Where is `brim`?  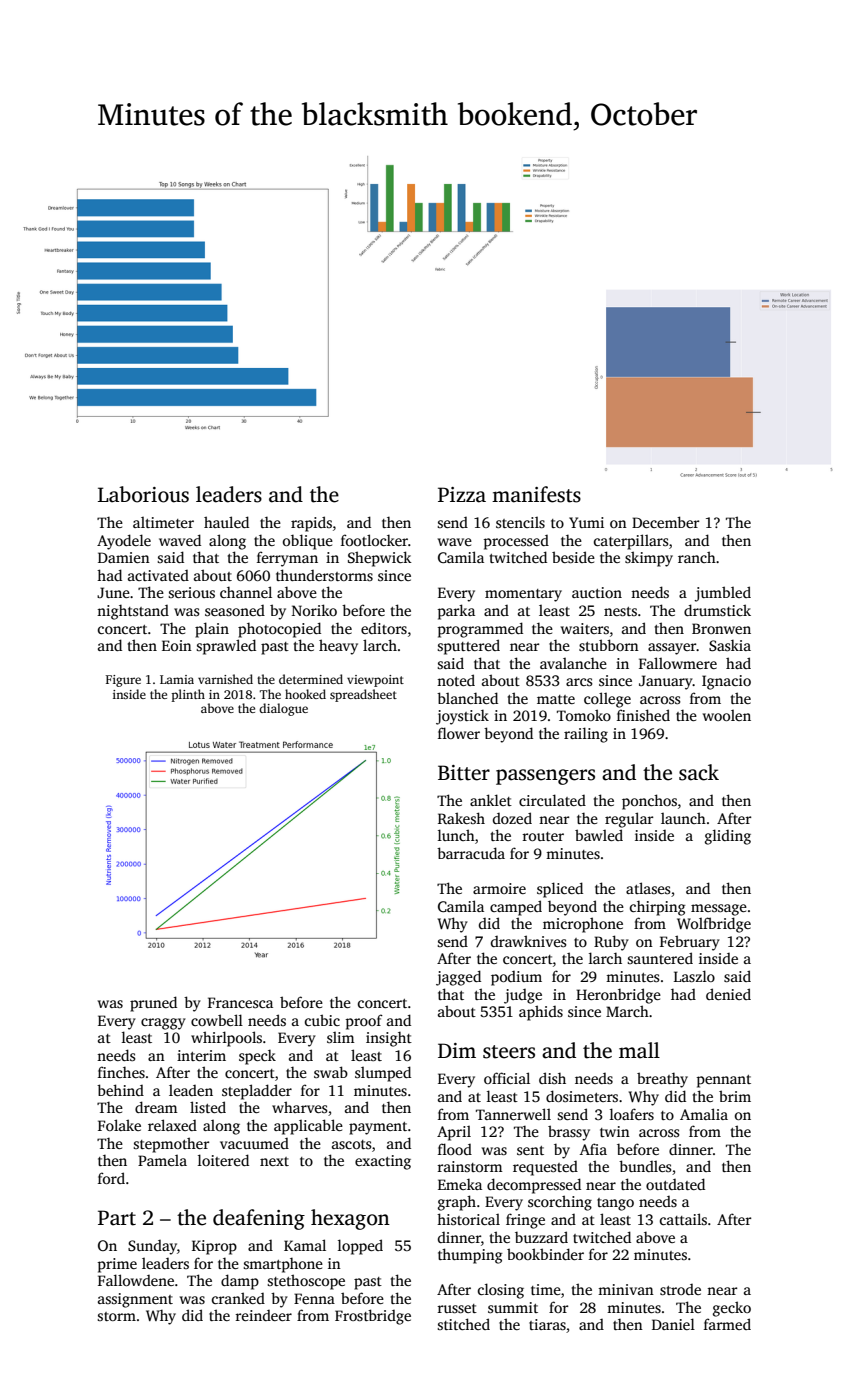 brim is located at coordinates (735, 1096).
